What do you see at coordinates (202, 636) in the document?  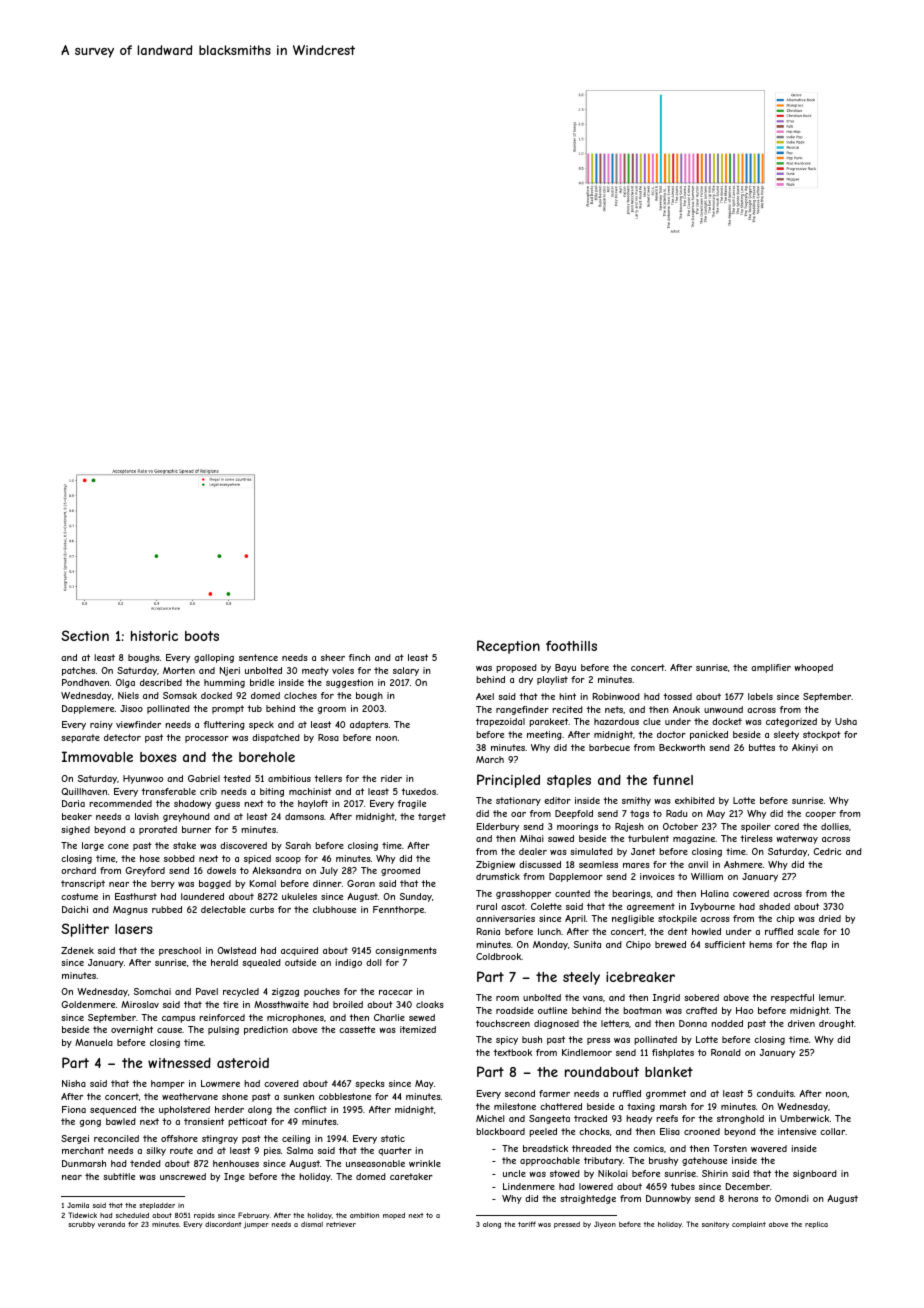 I see `boots` at bounding box center [202, 636].
